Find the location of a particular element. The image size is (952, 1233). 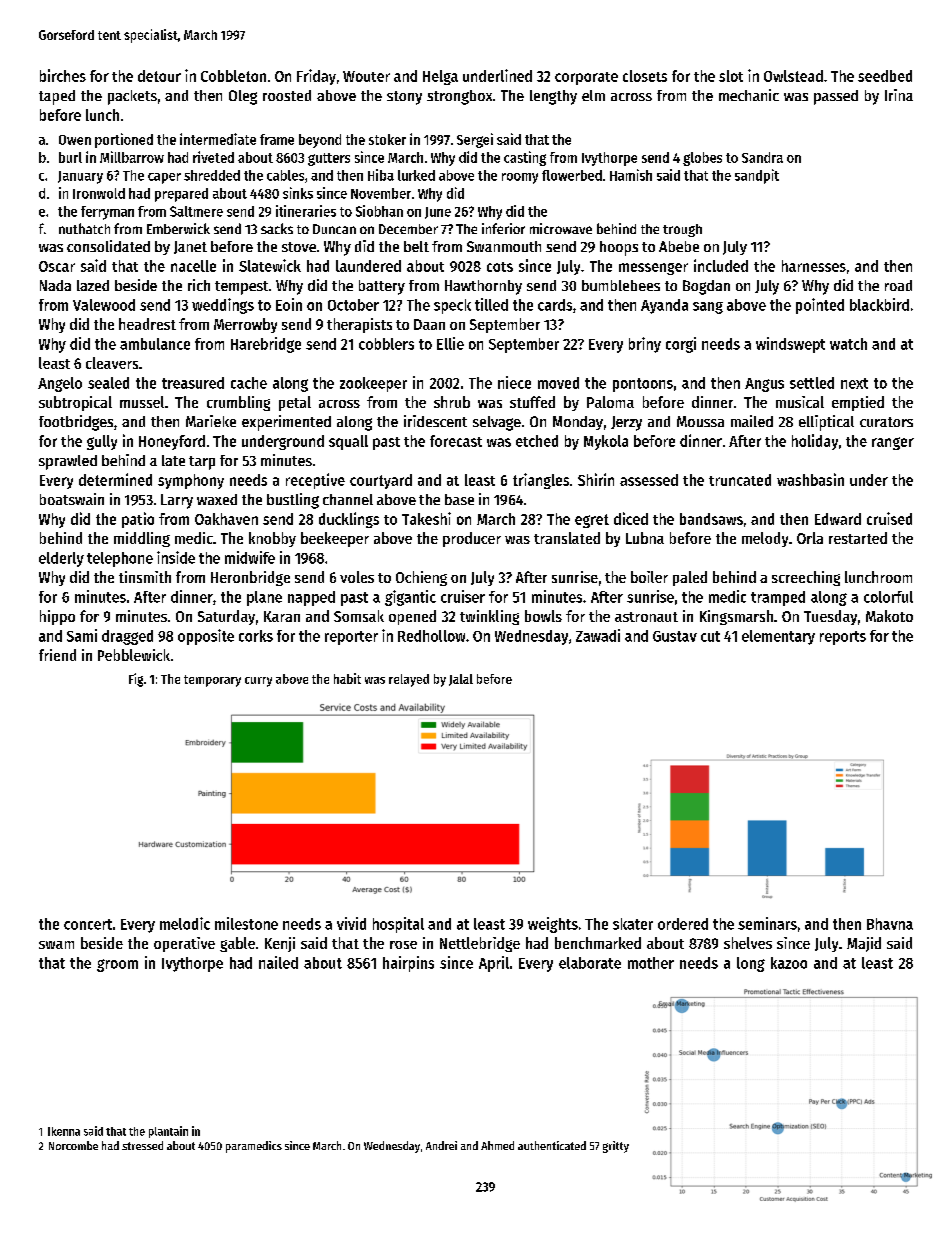

Zawadi is located at coordinates (598, 635).
